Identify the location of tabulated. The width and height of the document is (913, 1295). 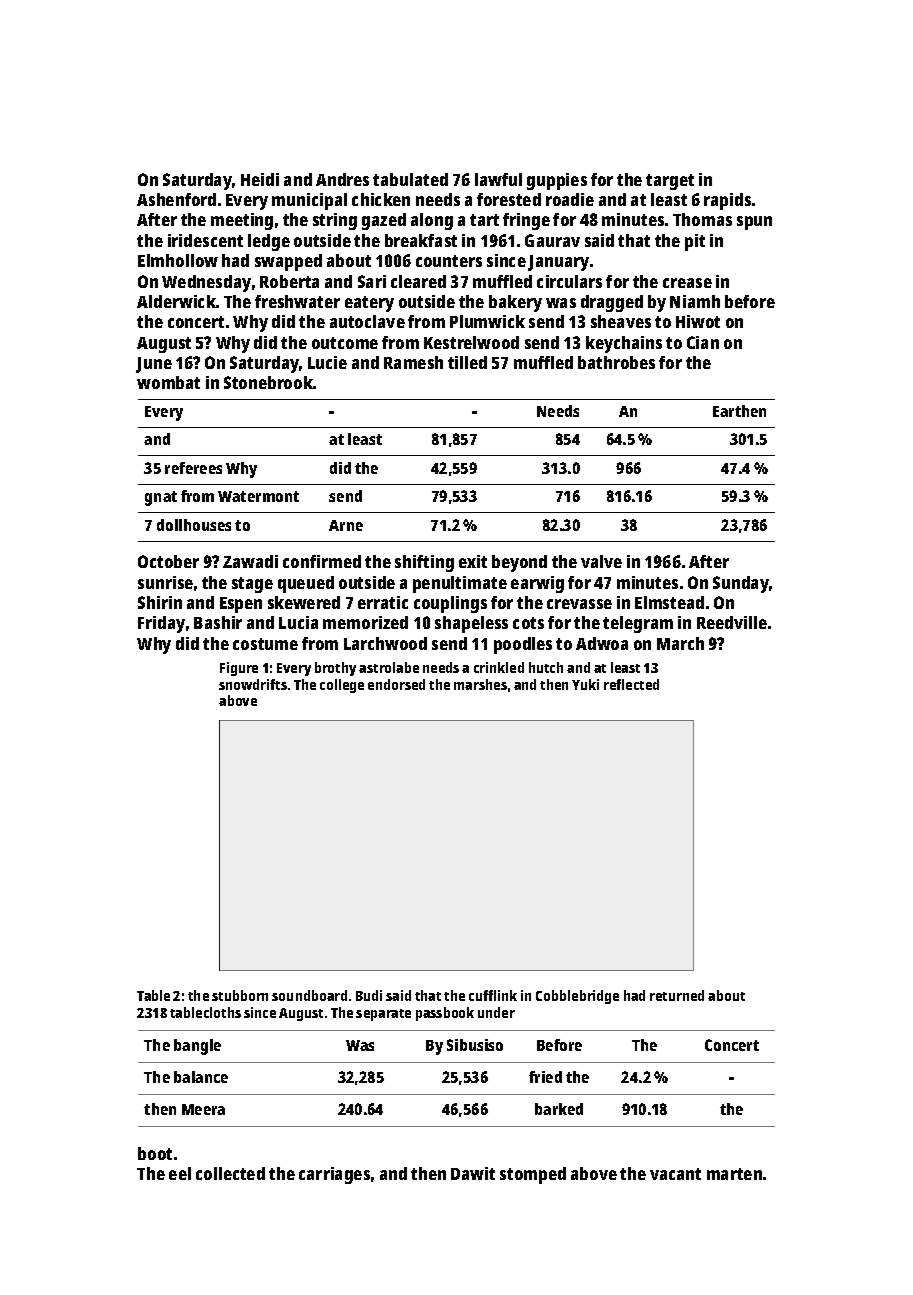
(410, 179).
